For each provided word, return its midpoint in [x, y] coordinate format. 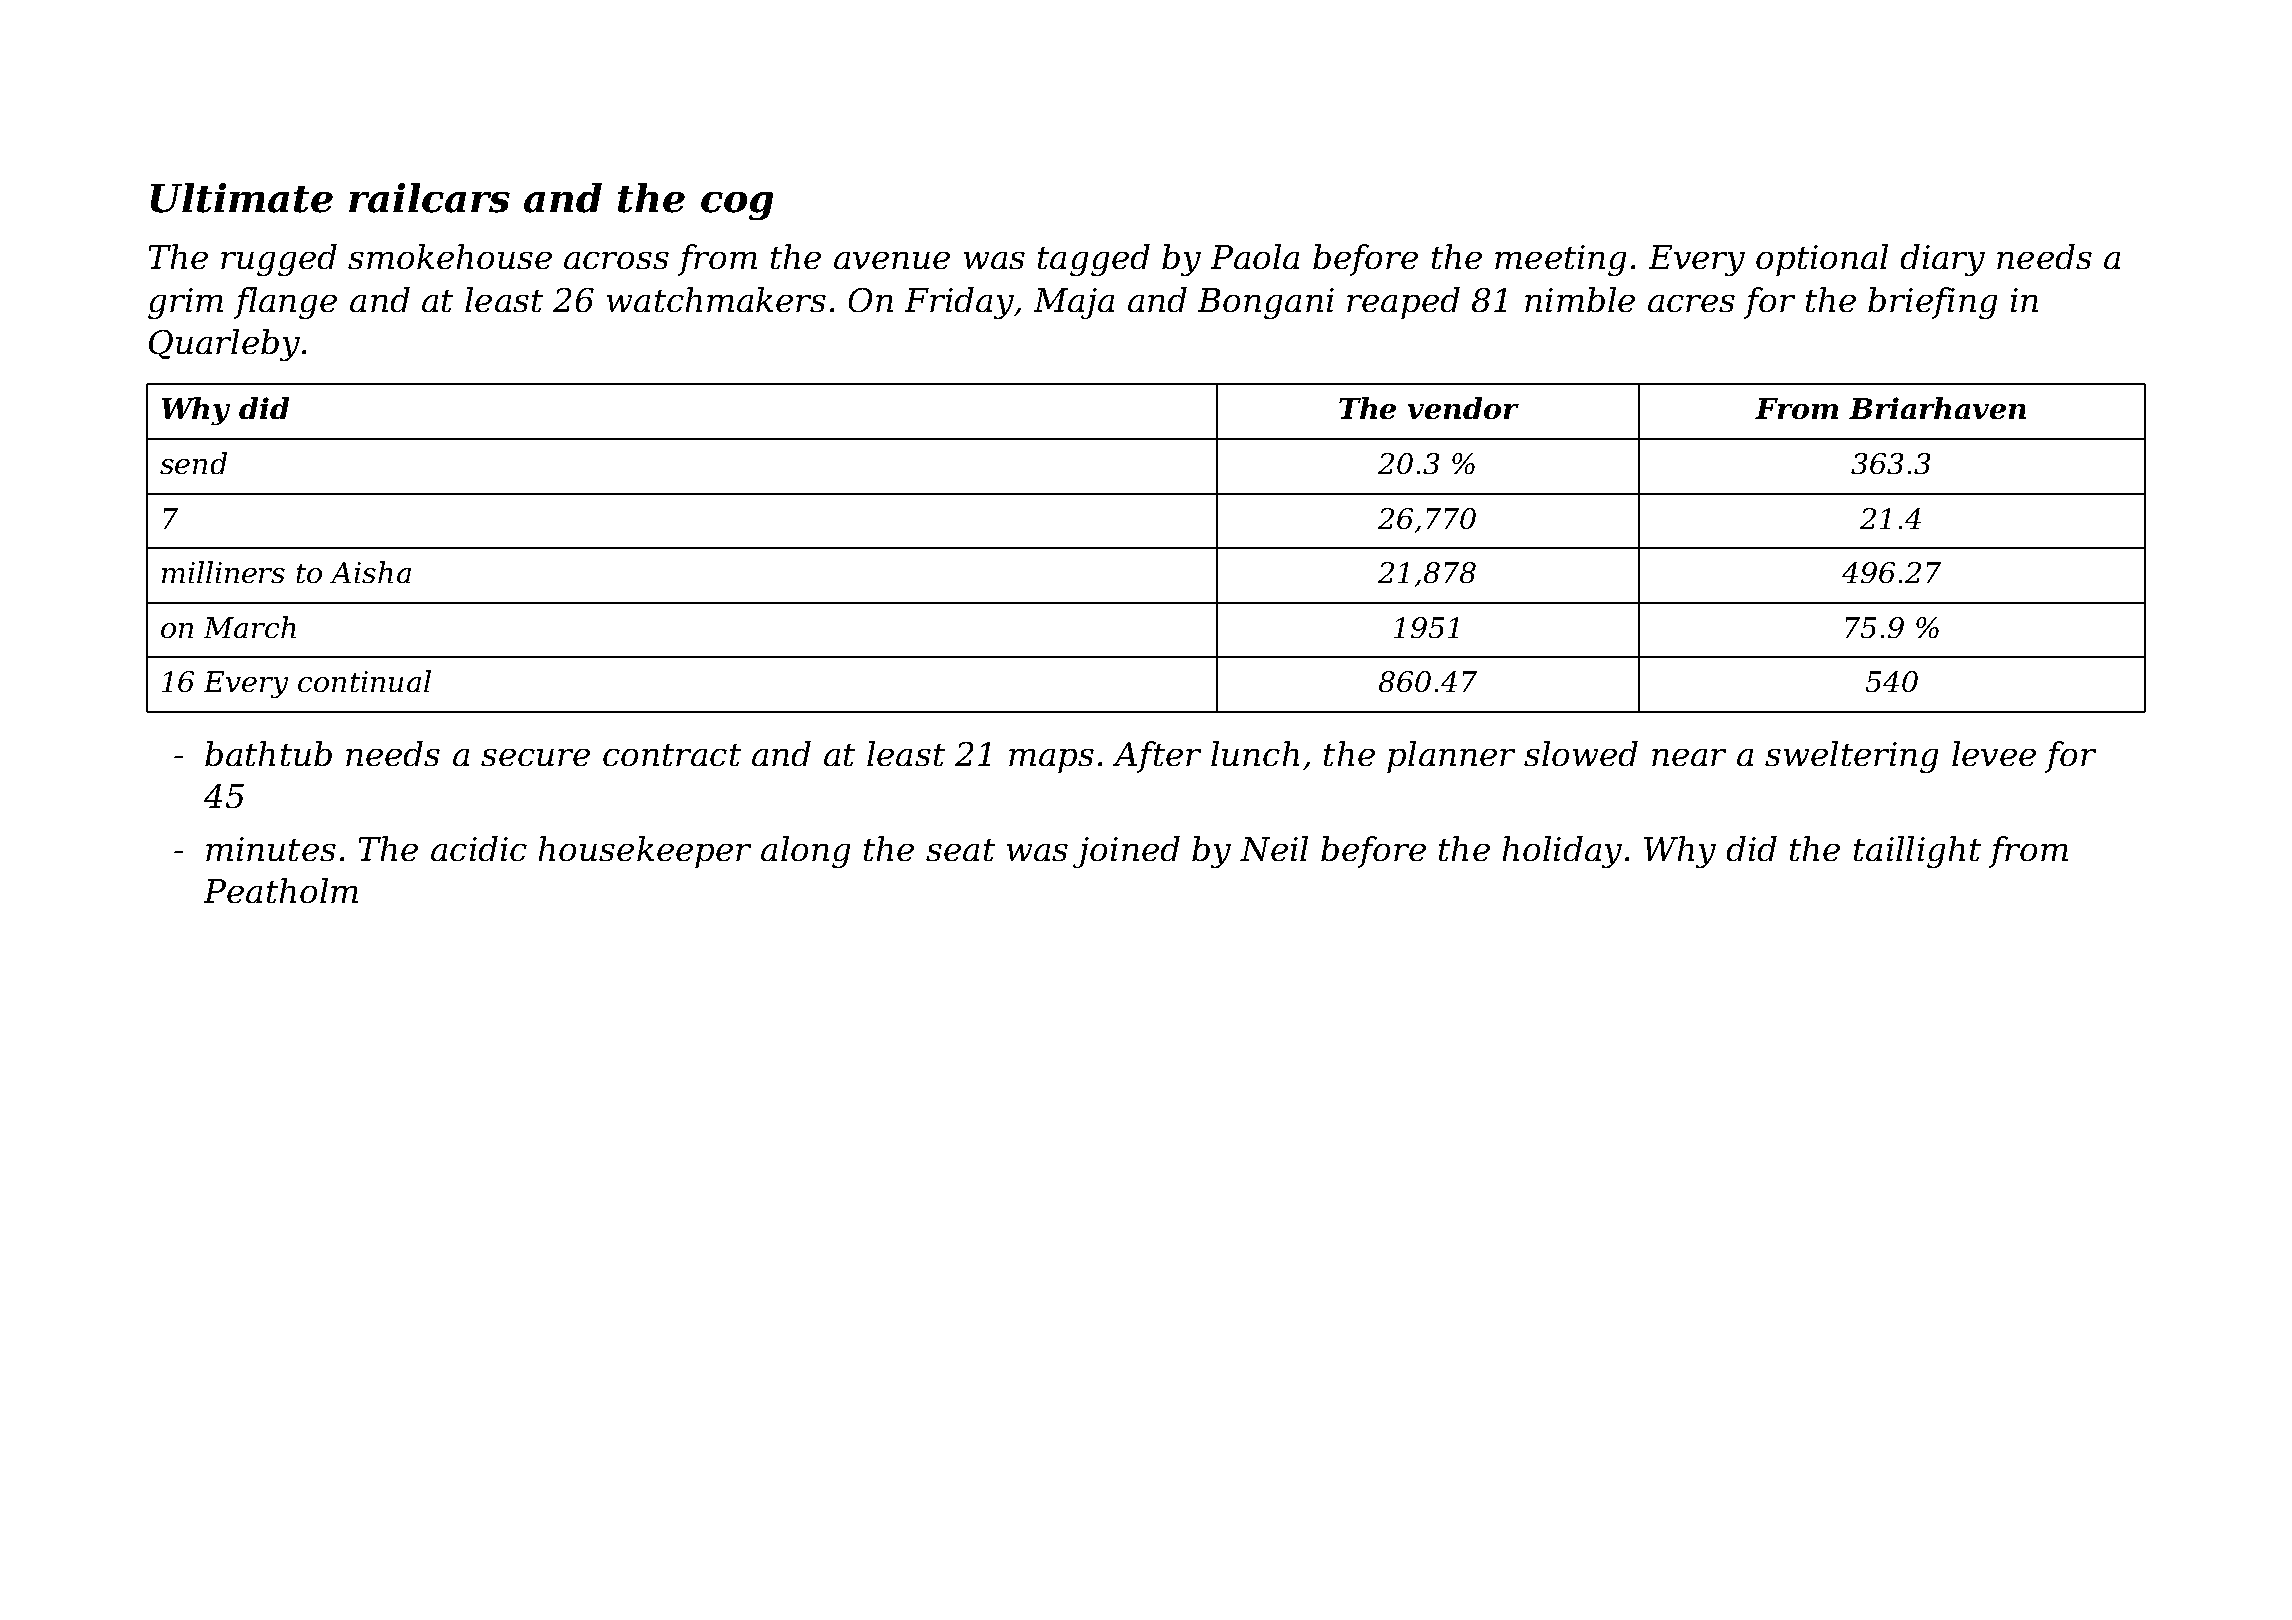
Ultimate [242, 198]
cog [737, 206]
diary [1943, 260]
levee [1994, 753]
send [193, 463]
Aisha [370, 572]
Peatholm [281, 890]
